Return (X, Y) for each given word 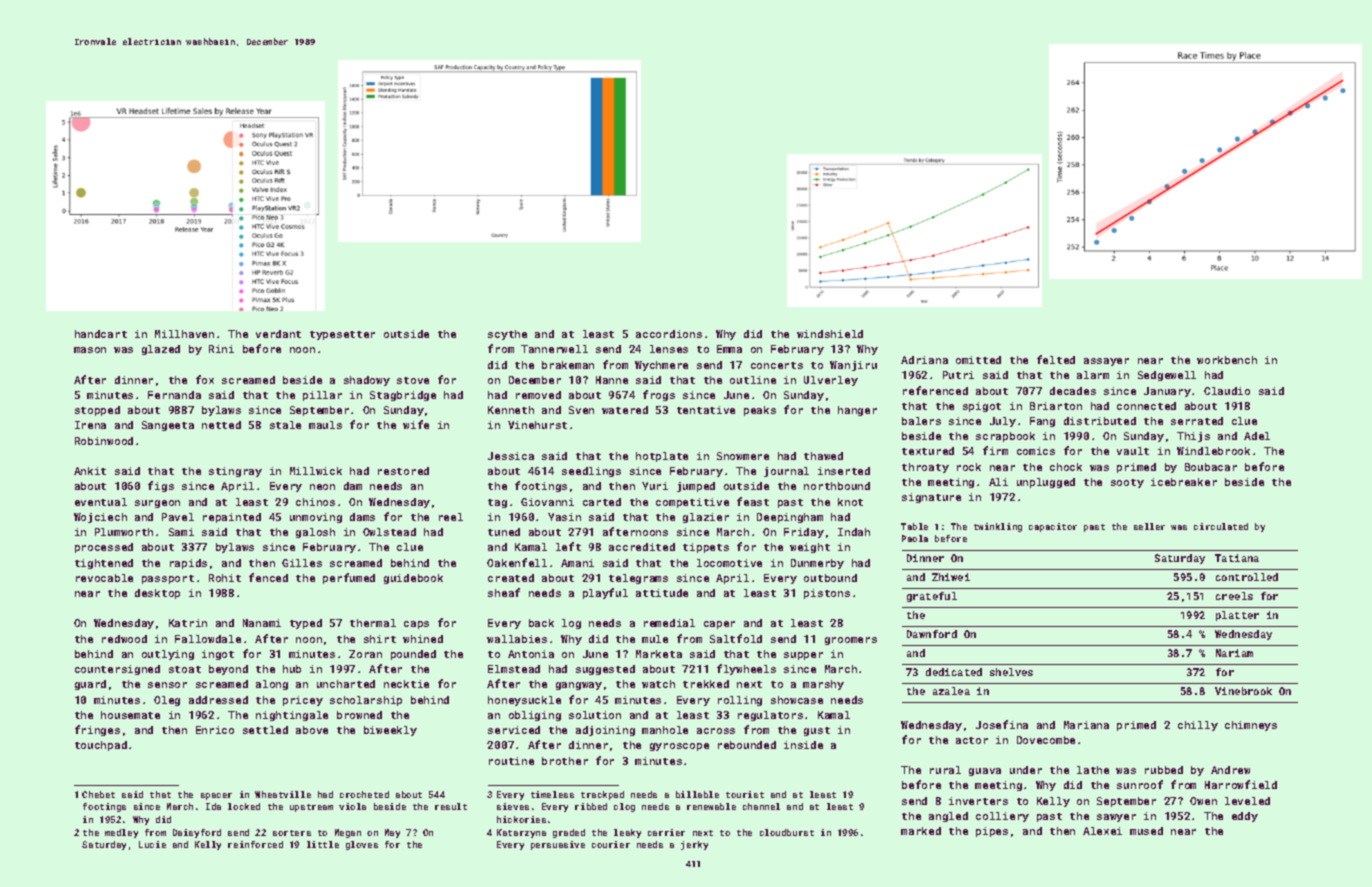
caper (719, 625)
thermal (373, 623)
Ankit (90, 471)
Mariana (1086, 725)
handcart (101, 334)
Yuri (655, 486)
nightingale (292, 716)
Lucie (152, 844)
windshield (830, 334)
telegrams (638, 579)
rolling (740, 701)
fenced (268, 577)
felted (1056, 359)
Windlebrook (1213, 451)
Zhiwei (951, 577)
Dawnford (932, 634)
